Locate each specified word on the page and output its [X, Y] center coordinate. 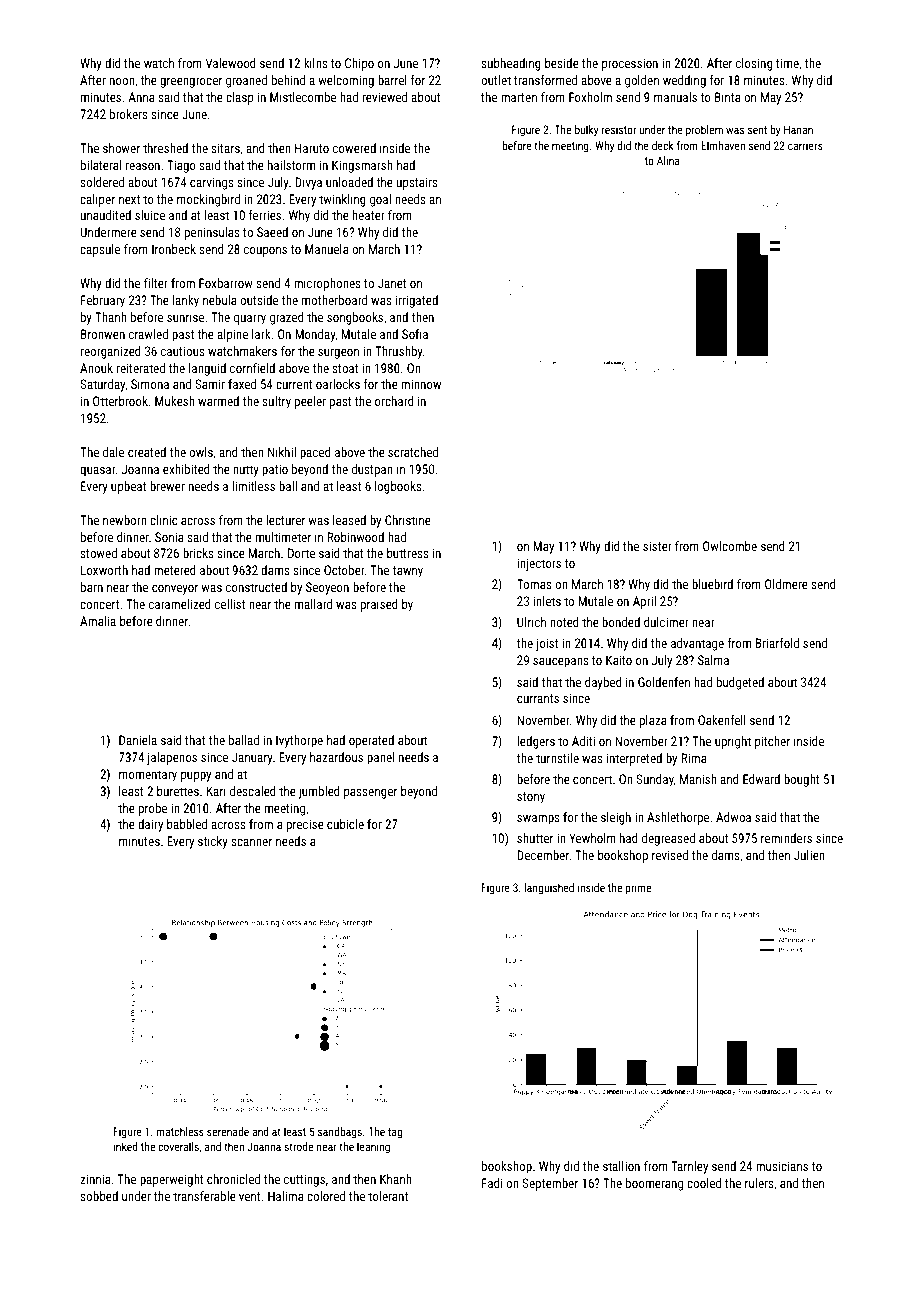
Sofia [415, 334]
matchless [180, 1131]
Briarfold [777, 643]
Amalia [98, 621]
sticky [213, 842]
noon [122, 81]
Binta [728, 97]
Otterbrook [120, 401]
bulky [586, 131]
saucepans [561, 663]
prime [638, 889]
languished [549, 889]
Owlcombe [730, 546]
